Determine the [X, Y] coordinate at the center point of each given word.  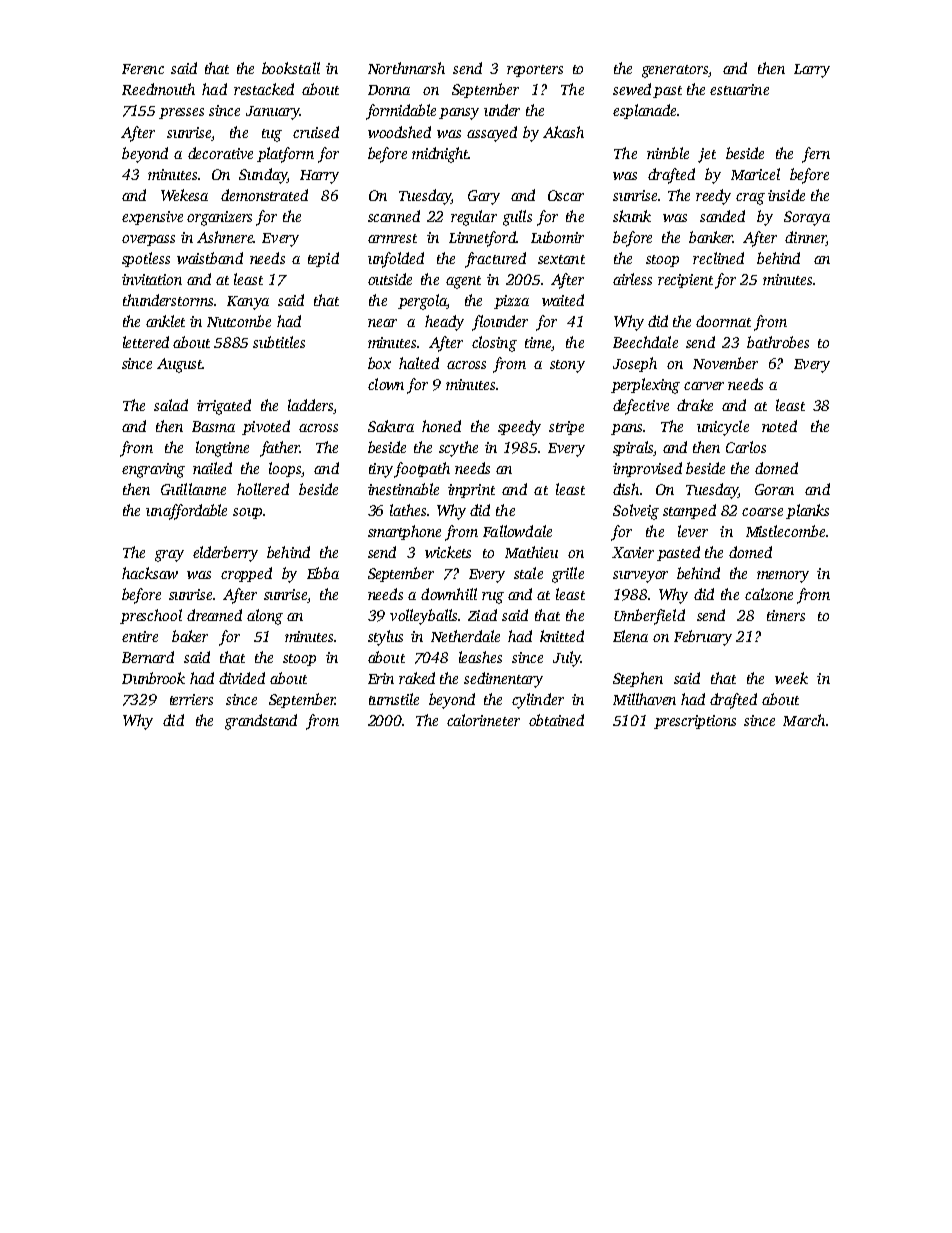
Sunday [263, 176]
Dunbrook [153, 678]
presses [181, 113]
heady [444, 323]
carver [704, 386]
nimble [668, 153]
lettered [146, 342]
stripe [566, 428]
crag [750, 199]
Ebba [323, 573]
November [725, 363]
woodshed [399, 132]
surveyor [640, 577]
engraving [153, 470]
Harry [319, 177]
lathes [408, 510]
